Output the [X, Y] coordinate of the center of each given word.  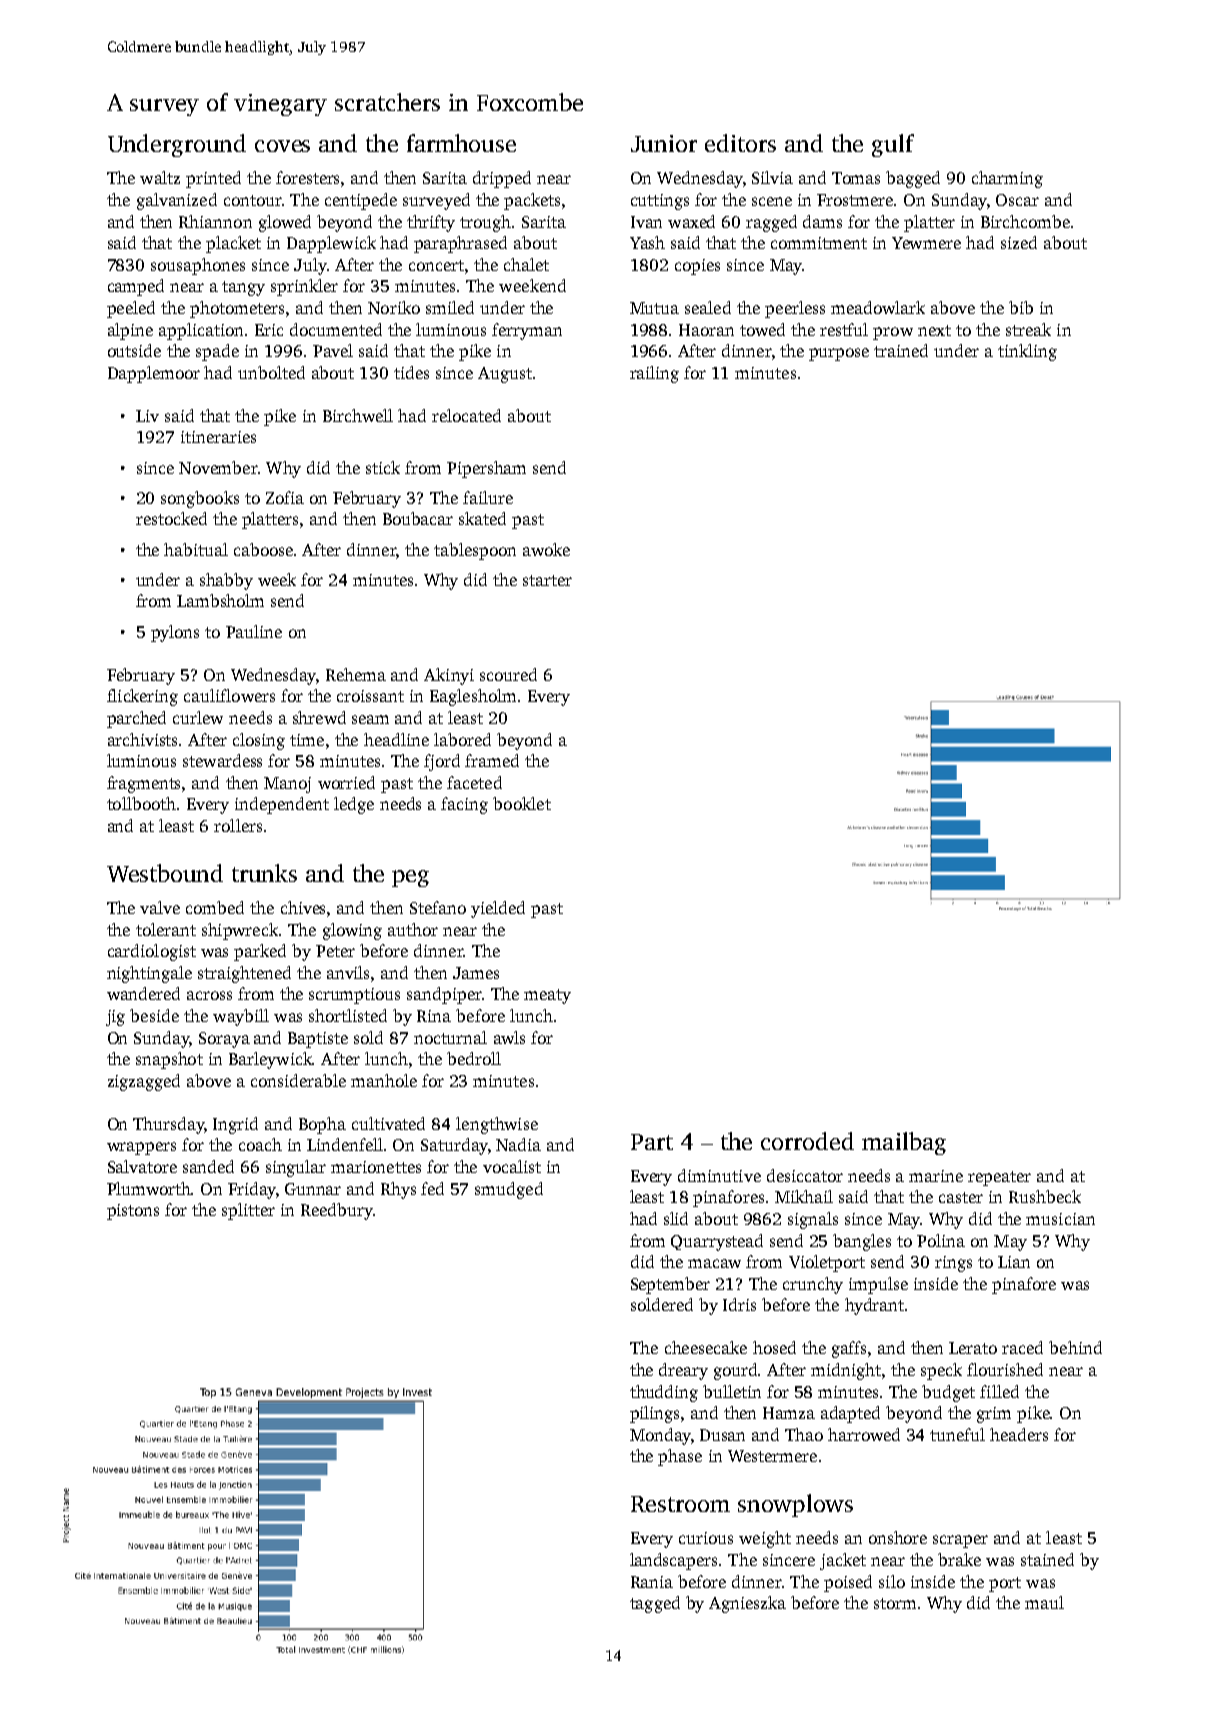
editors [740, 143]
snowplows [795, 1505]
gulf [893, 145]
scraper [960, 1541]
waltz [160, 177]
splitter [248, 1211]
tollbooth [141, 803]
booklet [522, 803]
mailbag [904, 1143]
